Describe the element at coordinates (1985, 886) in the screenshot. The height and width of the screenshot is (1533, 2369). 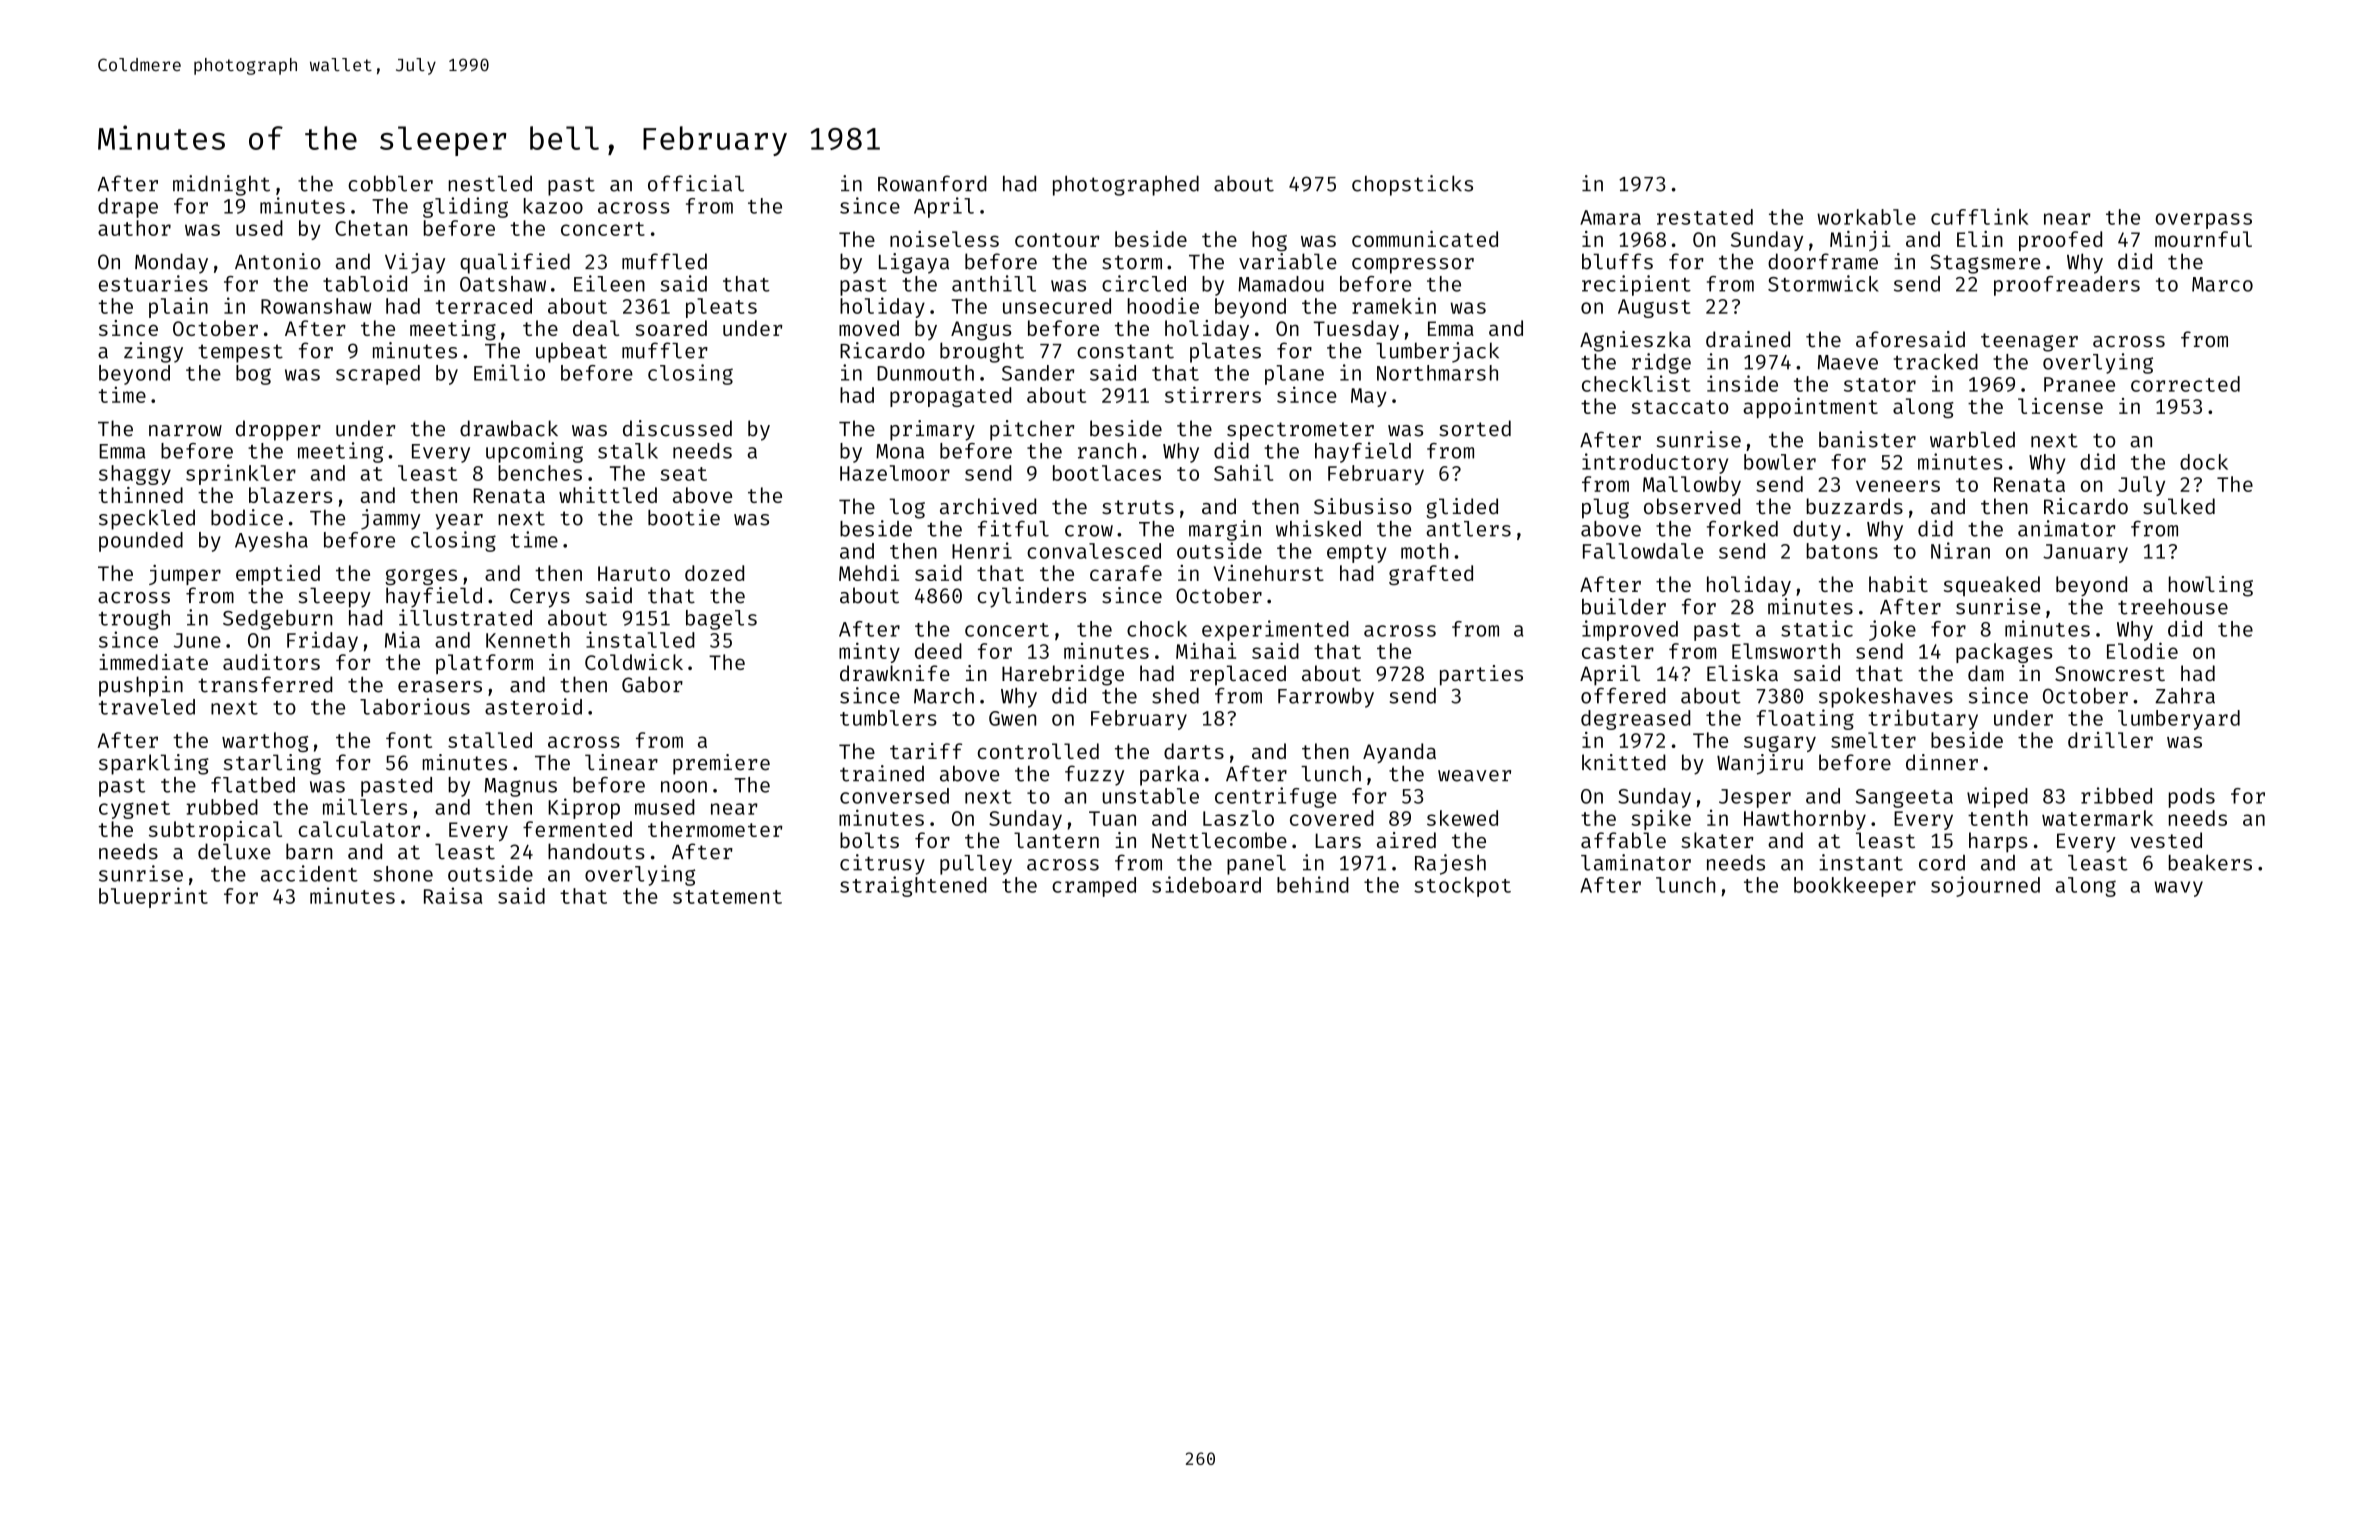
I see `sojourned` at that location.
